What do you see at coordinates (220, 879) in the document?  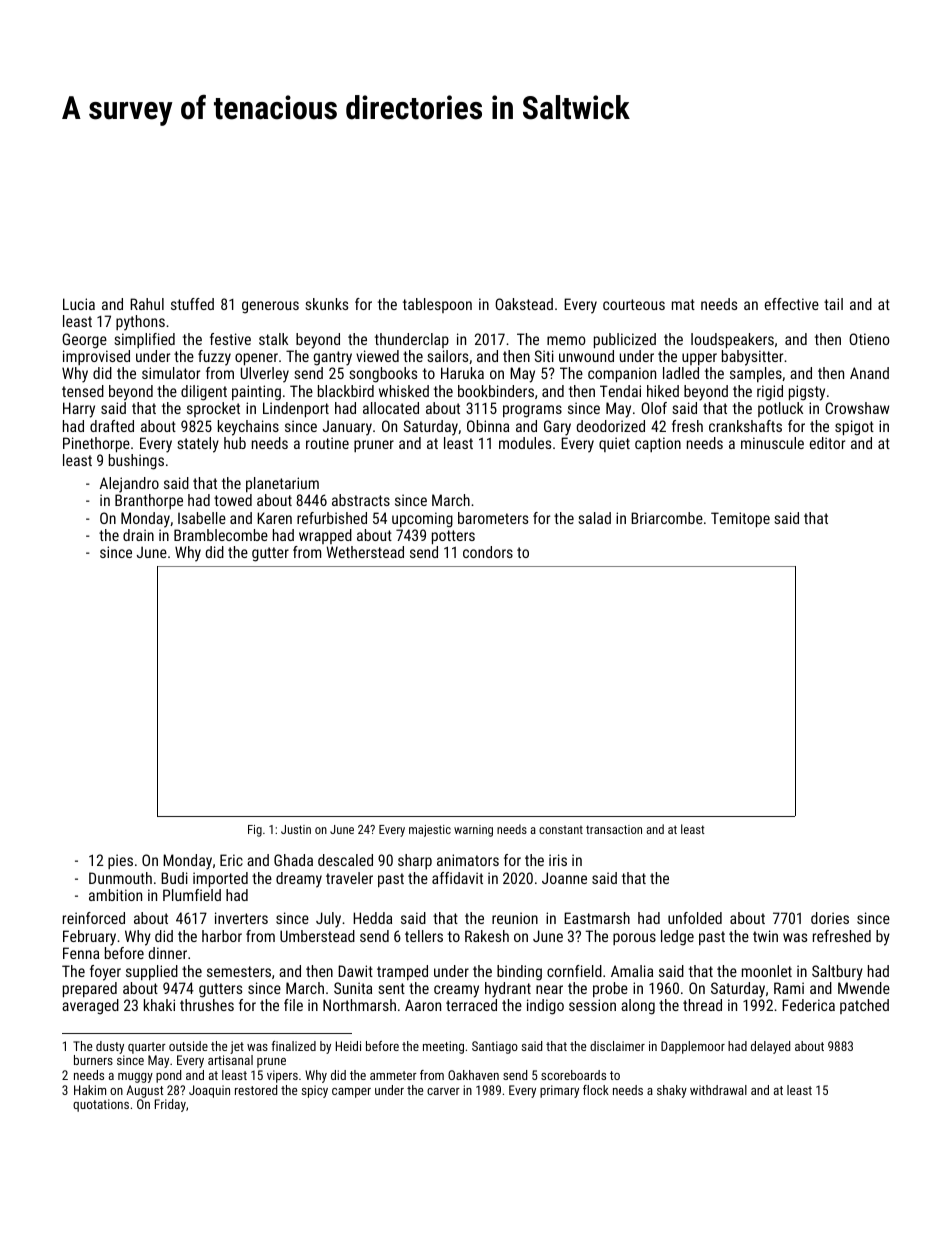 I see `imported` at bounding box center [220, 879].
